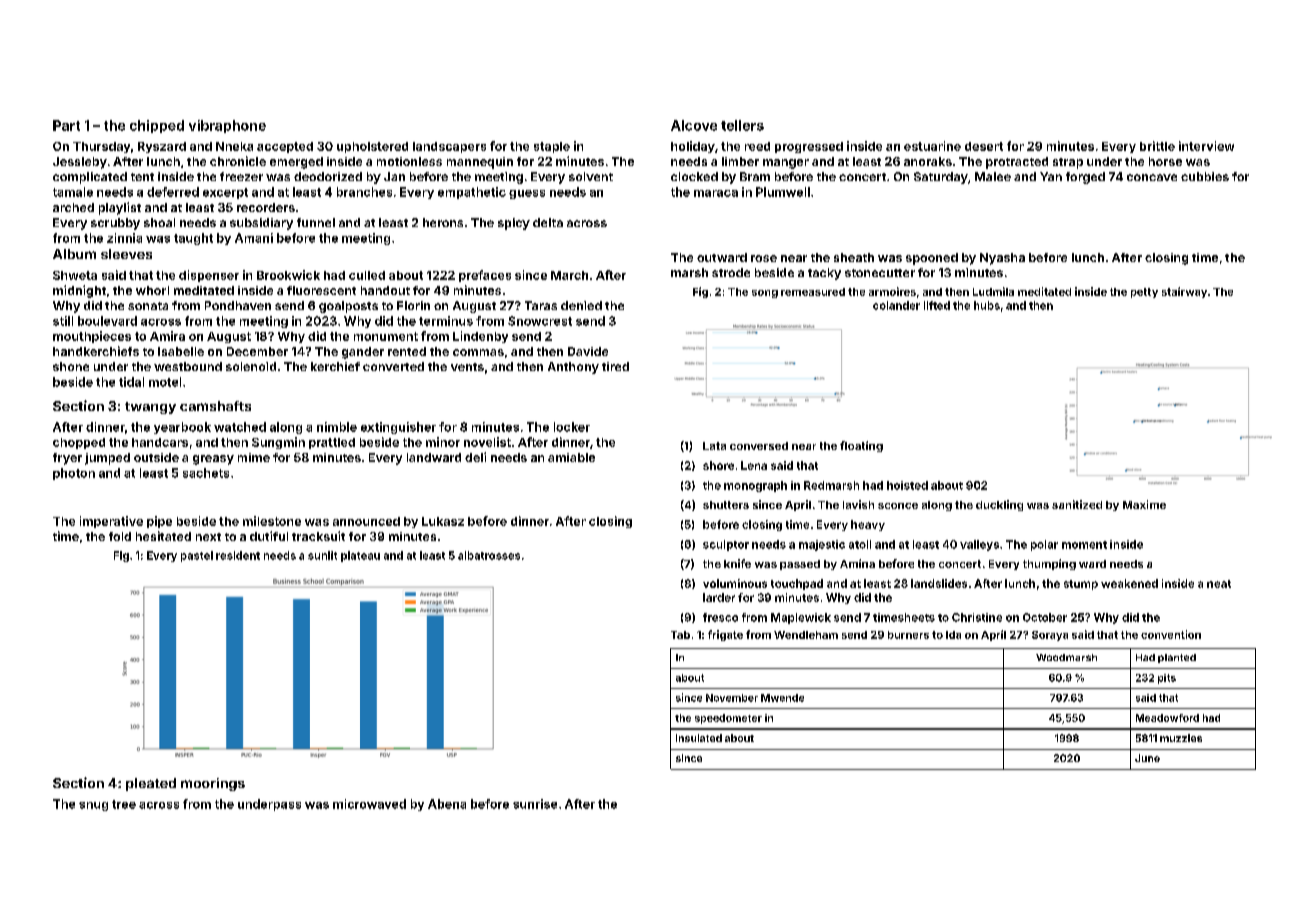 The width and height of the screenshot is (1308, 924). What do you see at coordinates (801, 618) in the screenshot?
I see `Maplewick` at bounding box center [801, 618].
